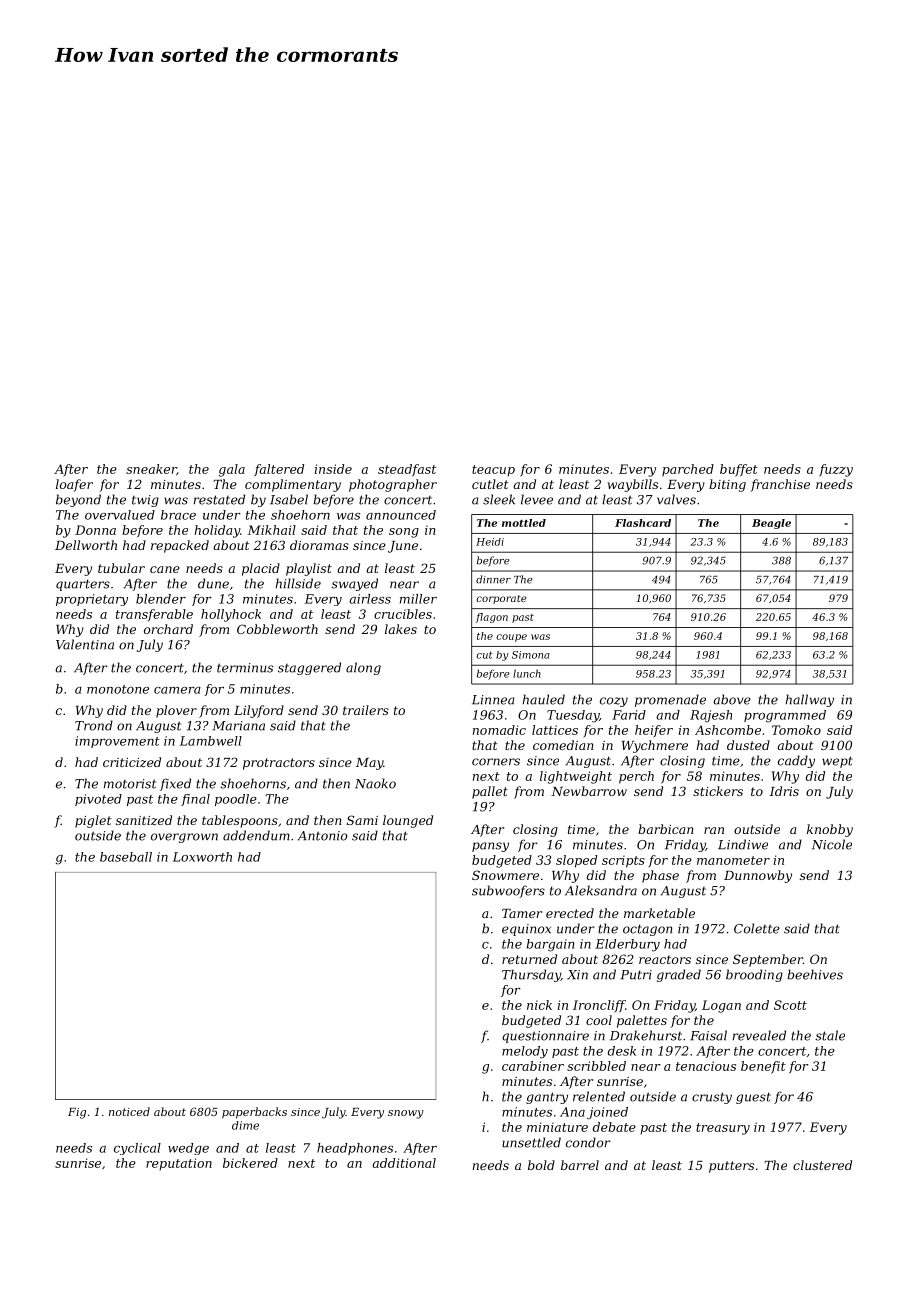 Image resolution: width=908 pixels, height=1316 pixels. Describe the element at coordinates (784, 791) in the screenshot. I see `Idris` at that location.
